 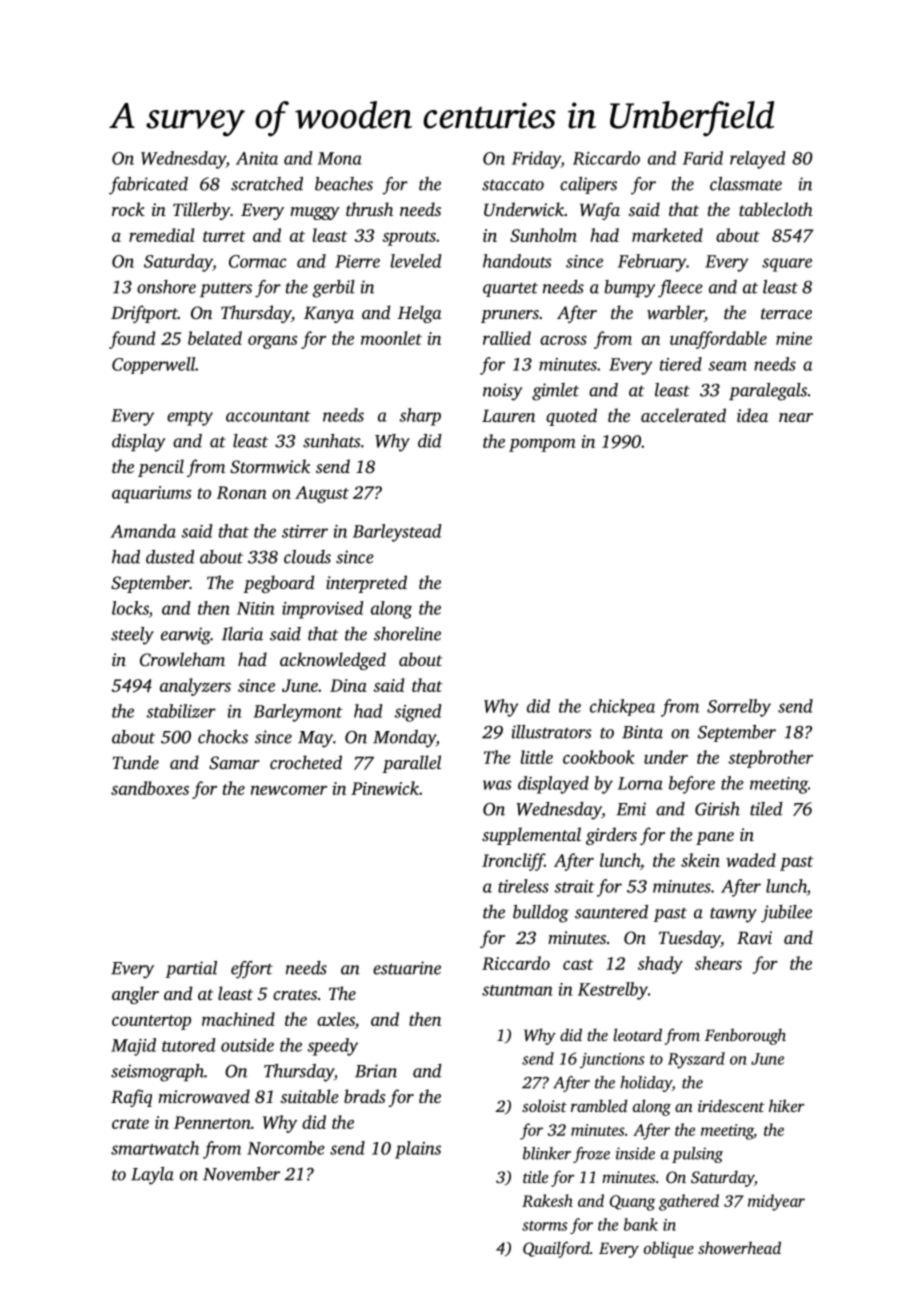 I want to click on Ravi, so click(x=754, y=938).
